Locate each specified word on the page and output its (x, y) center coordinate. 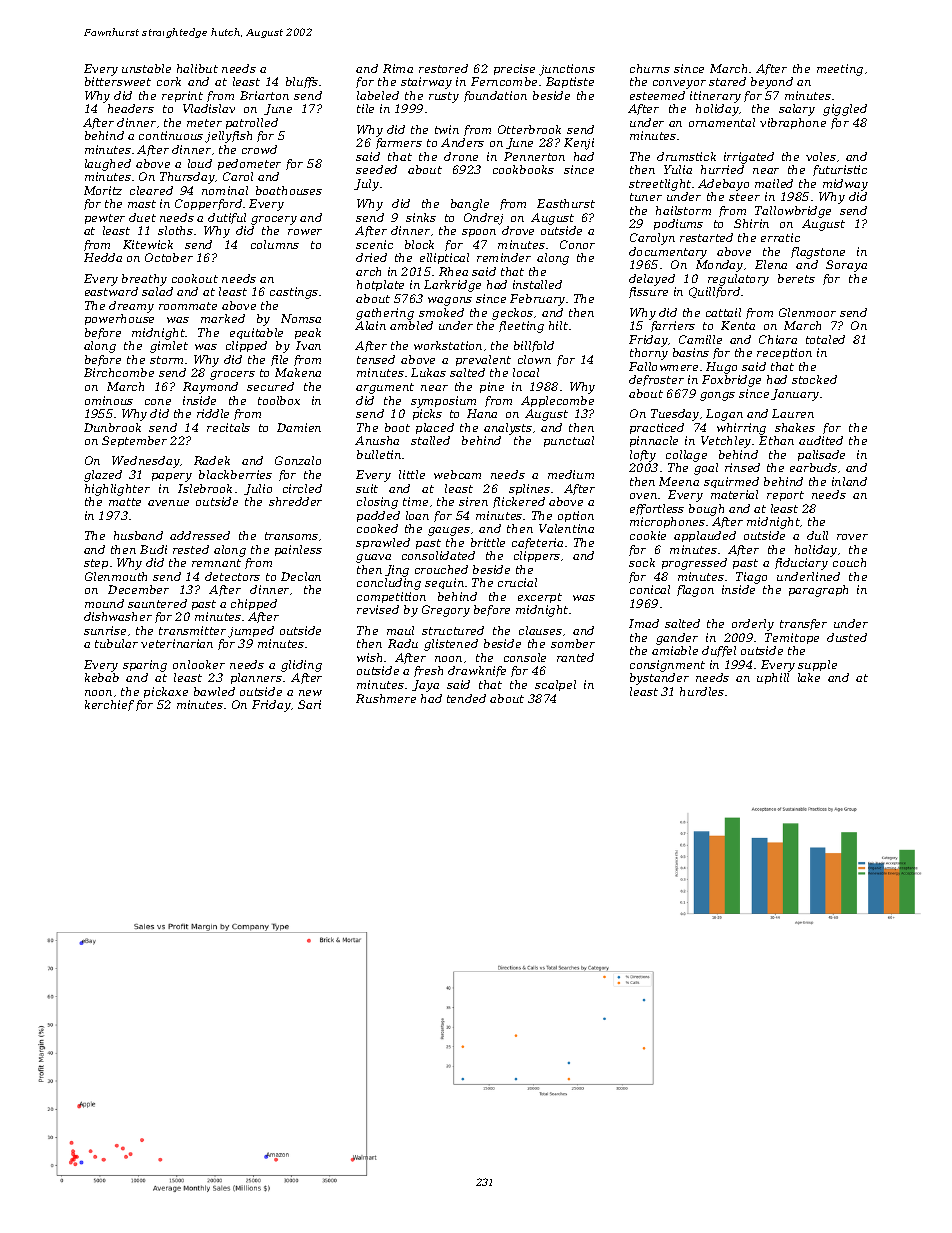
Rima (398, 68)
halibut (197, 68)
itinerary (715, 97)
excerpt (540, 598)
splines (529, 489)
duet (142, 217)
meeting (840, 70)
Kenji (579, 144)
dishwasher (118, 616)
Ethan (776, 440)
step (96, 564)
